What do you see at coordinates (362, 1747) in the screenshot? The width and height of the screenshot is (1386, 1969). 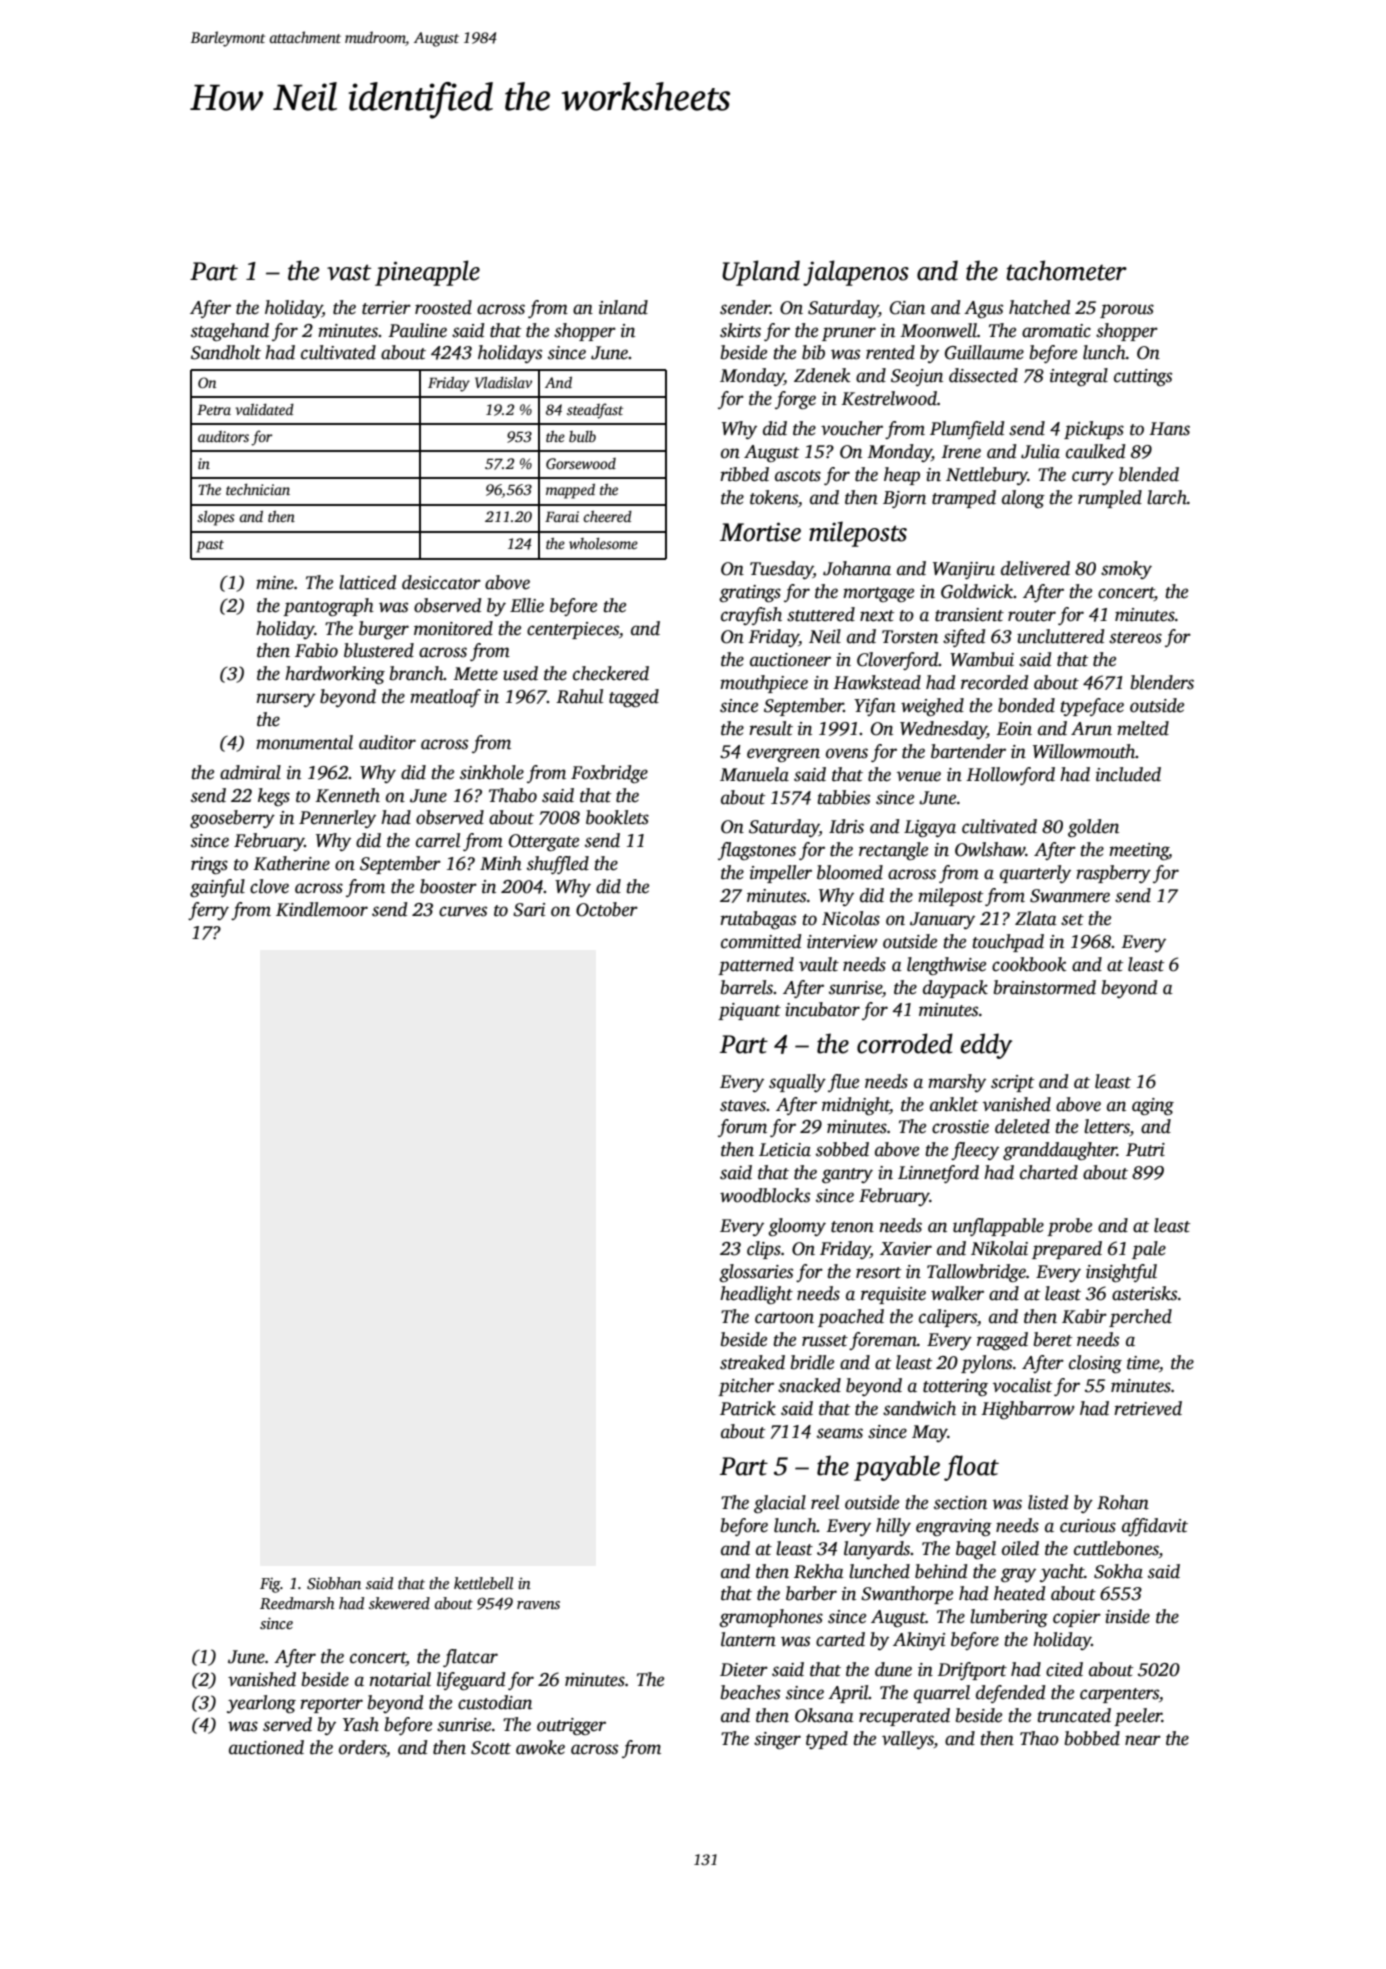 I see `orders` at bounding box center [362, 1747].
